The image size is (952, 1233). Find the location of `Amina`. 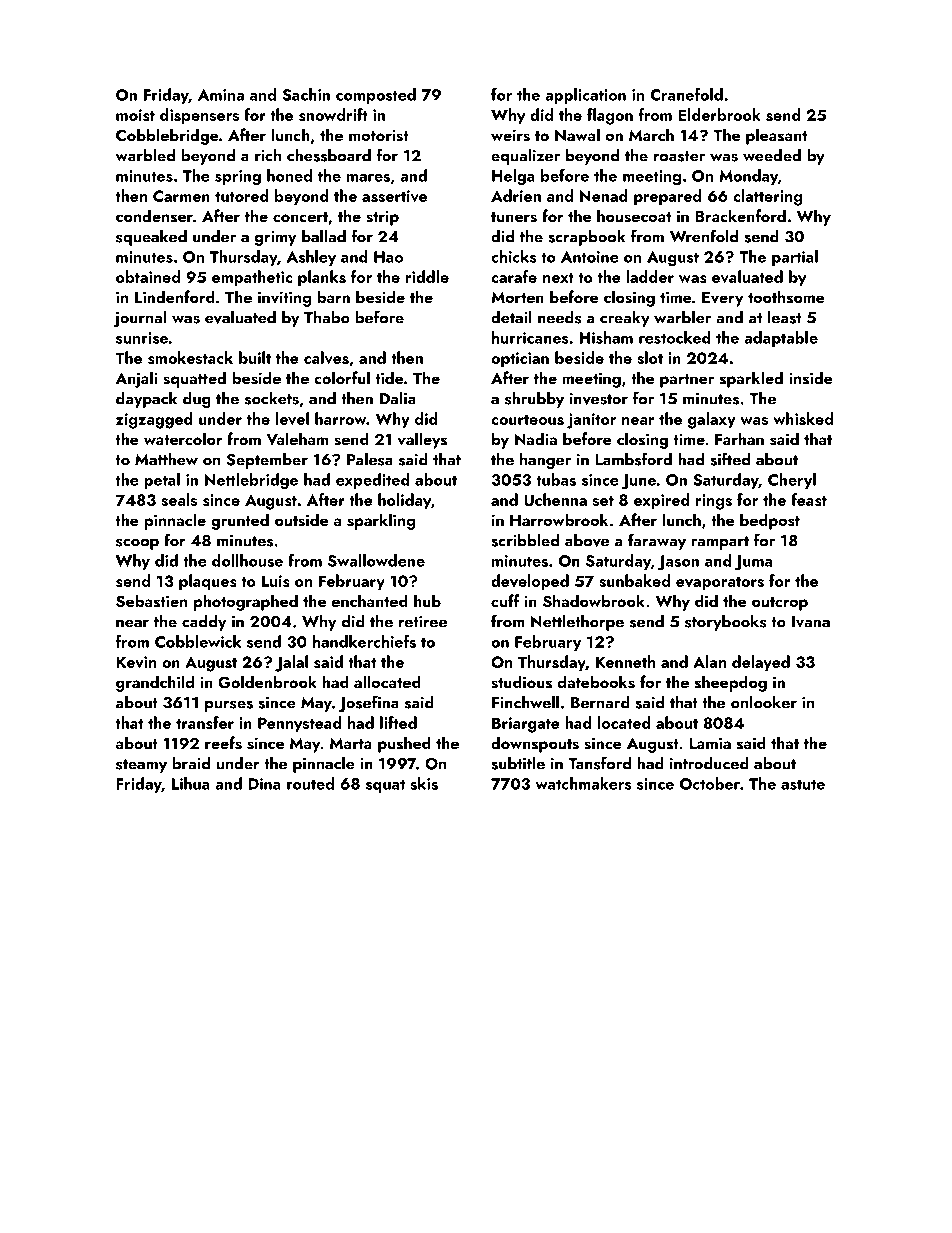

Amina is located at coordinates (221, 95).
